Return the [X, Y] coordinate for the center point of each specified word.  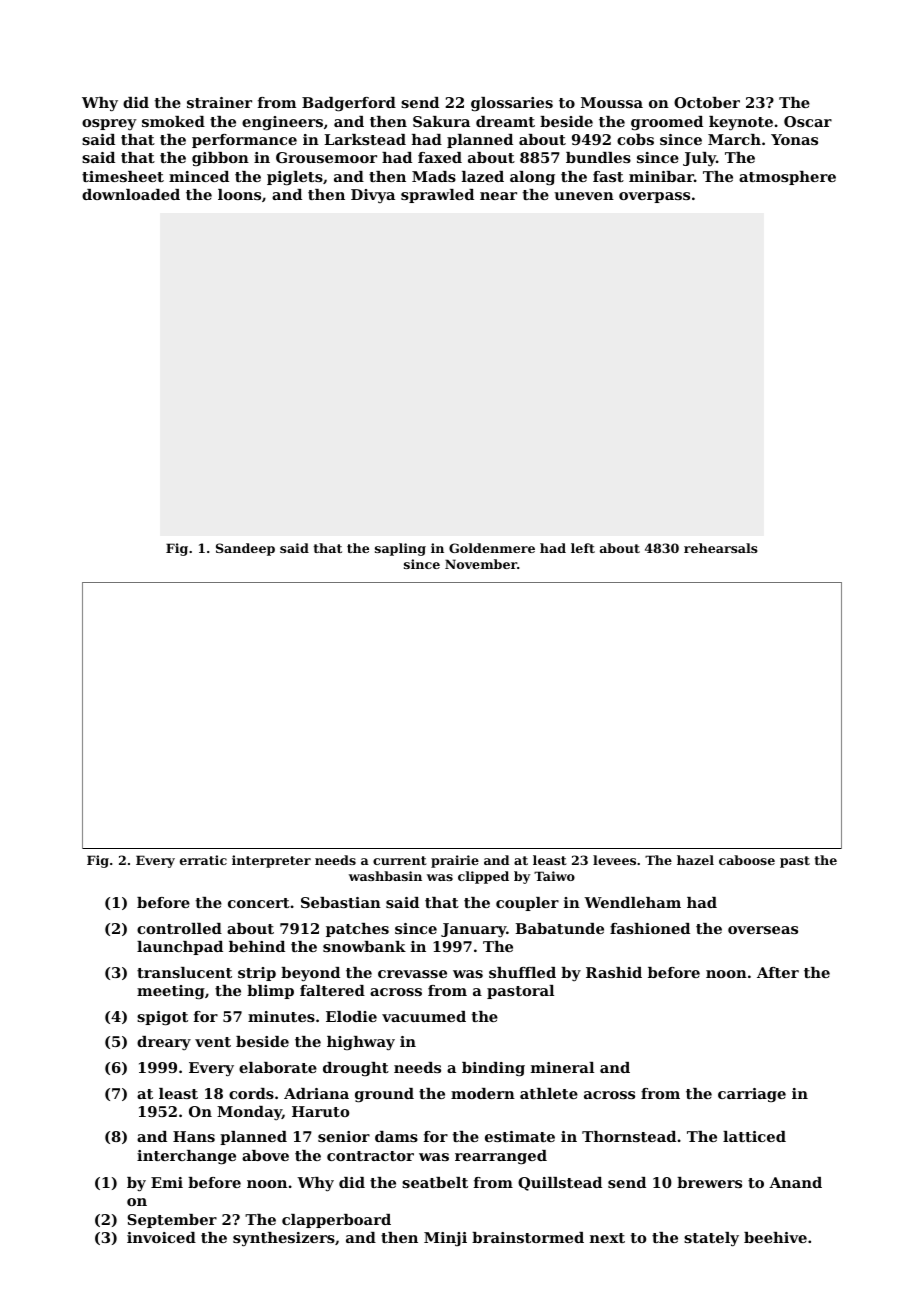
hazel [695, 860]
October [707, 102]
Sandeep [245, 549]
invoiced [161, 1237]
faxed [440, 157]
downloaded [131, 194]
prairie [455, 861]
